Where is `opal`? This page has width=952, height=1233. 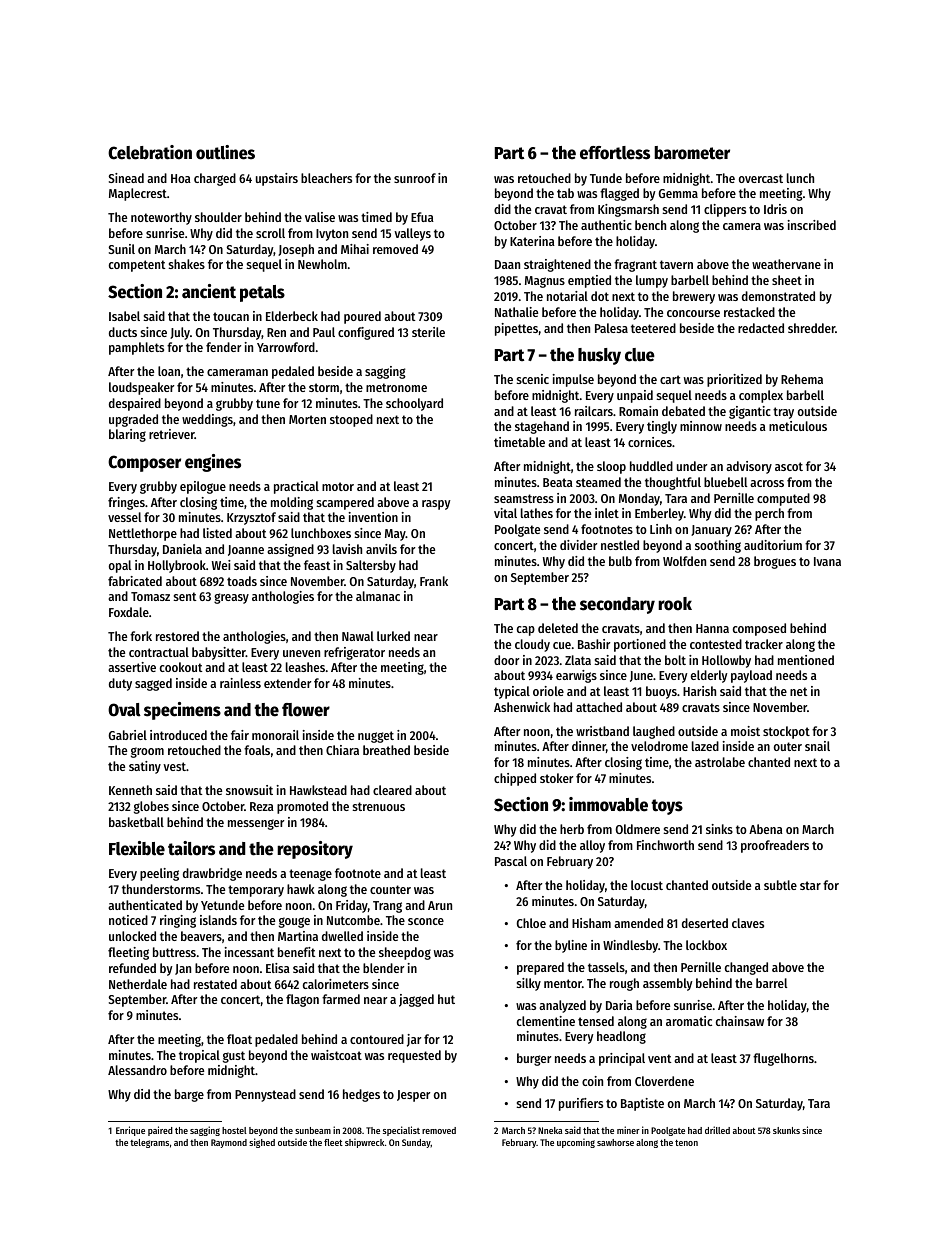
opal is located at coordinates (120, 566).
